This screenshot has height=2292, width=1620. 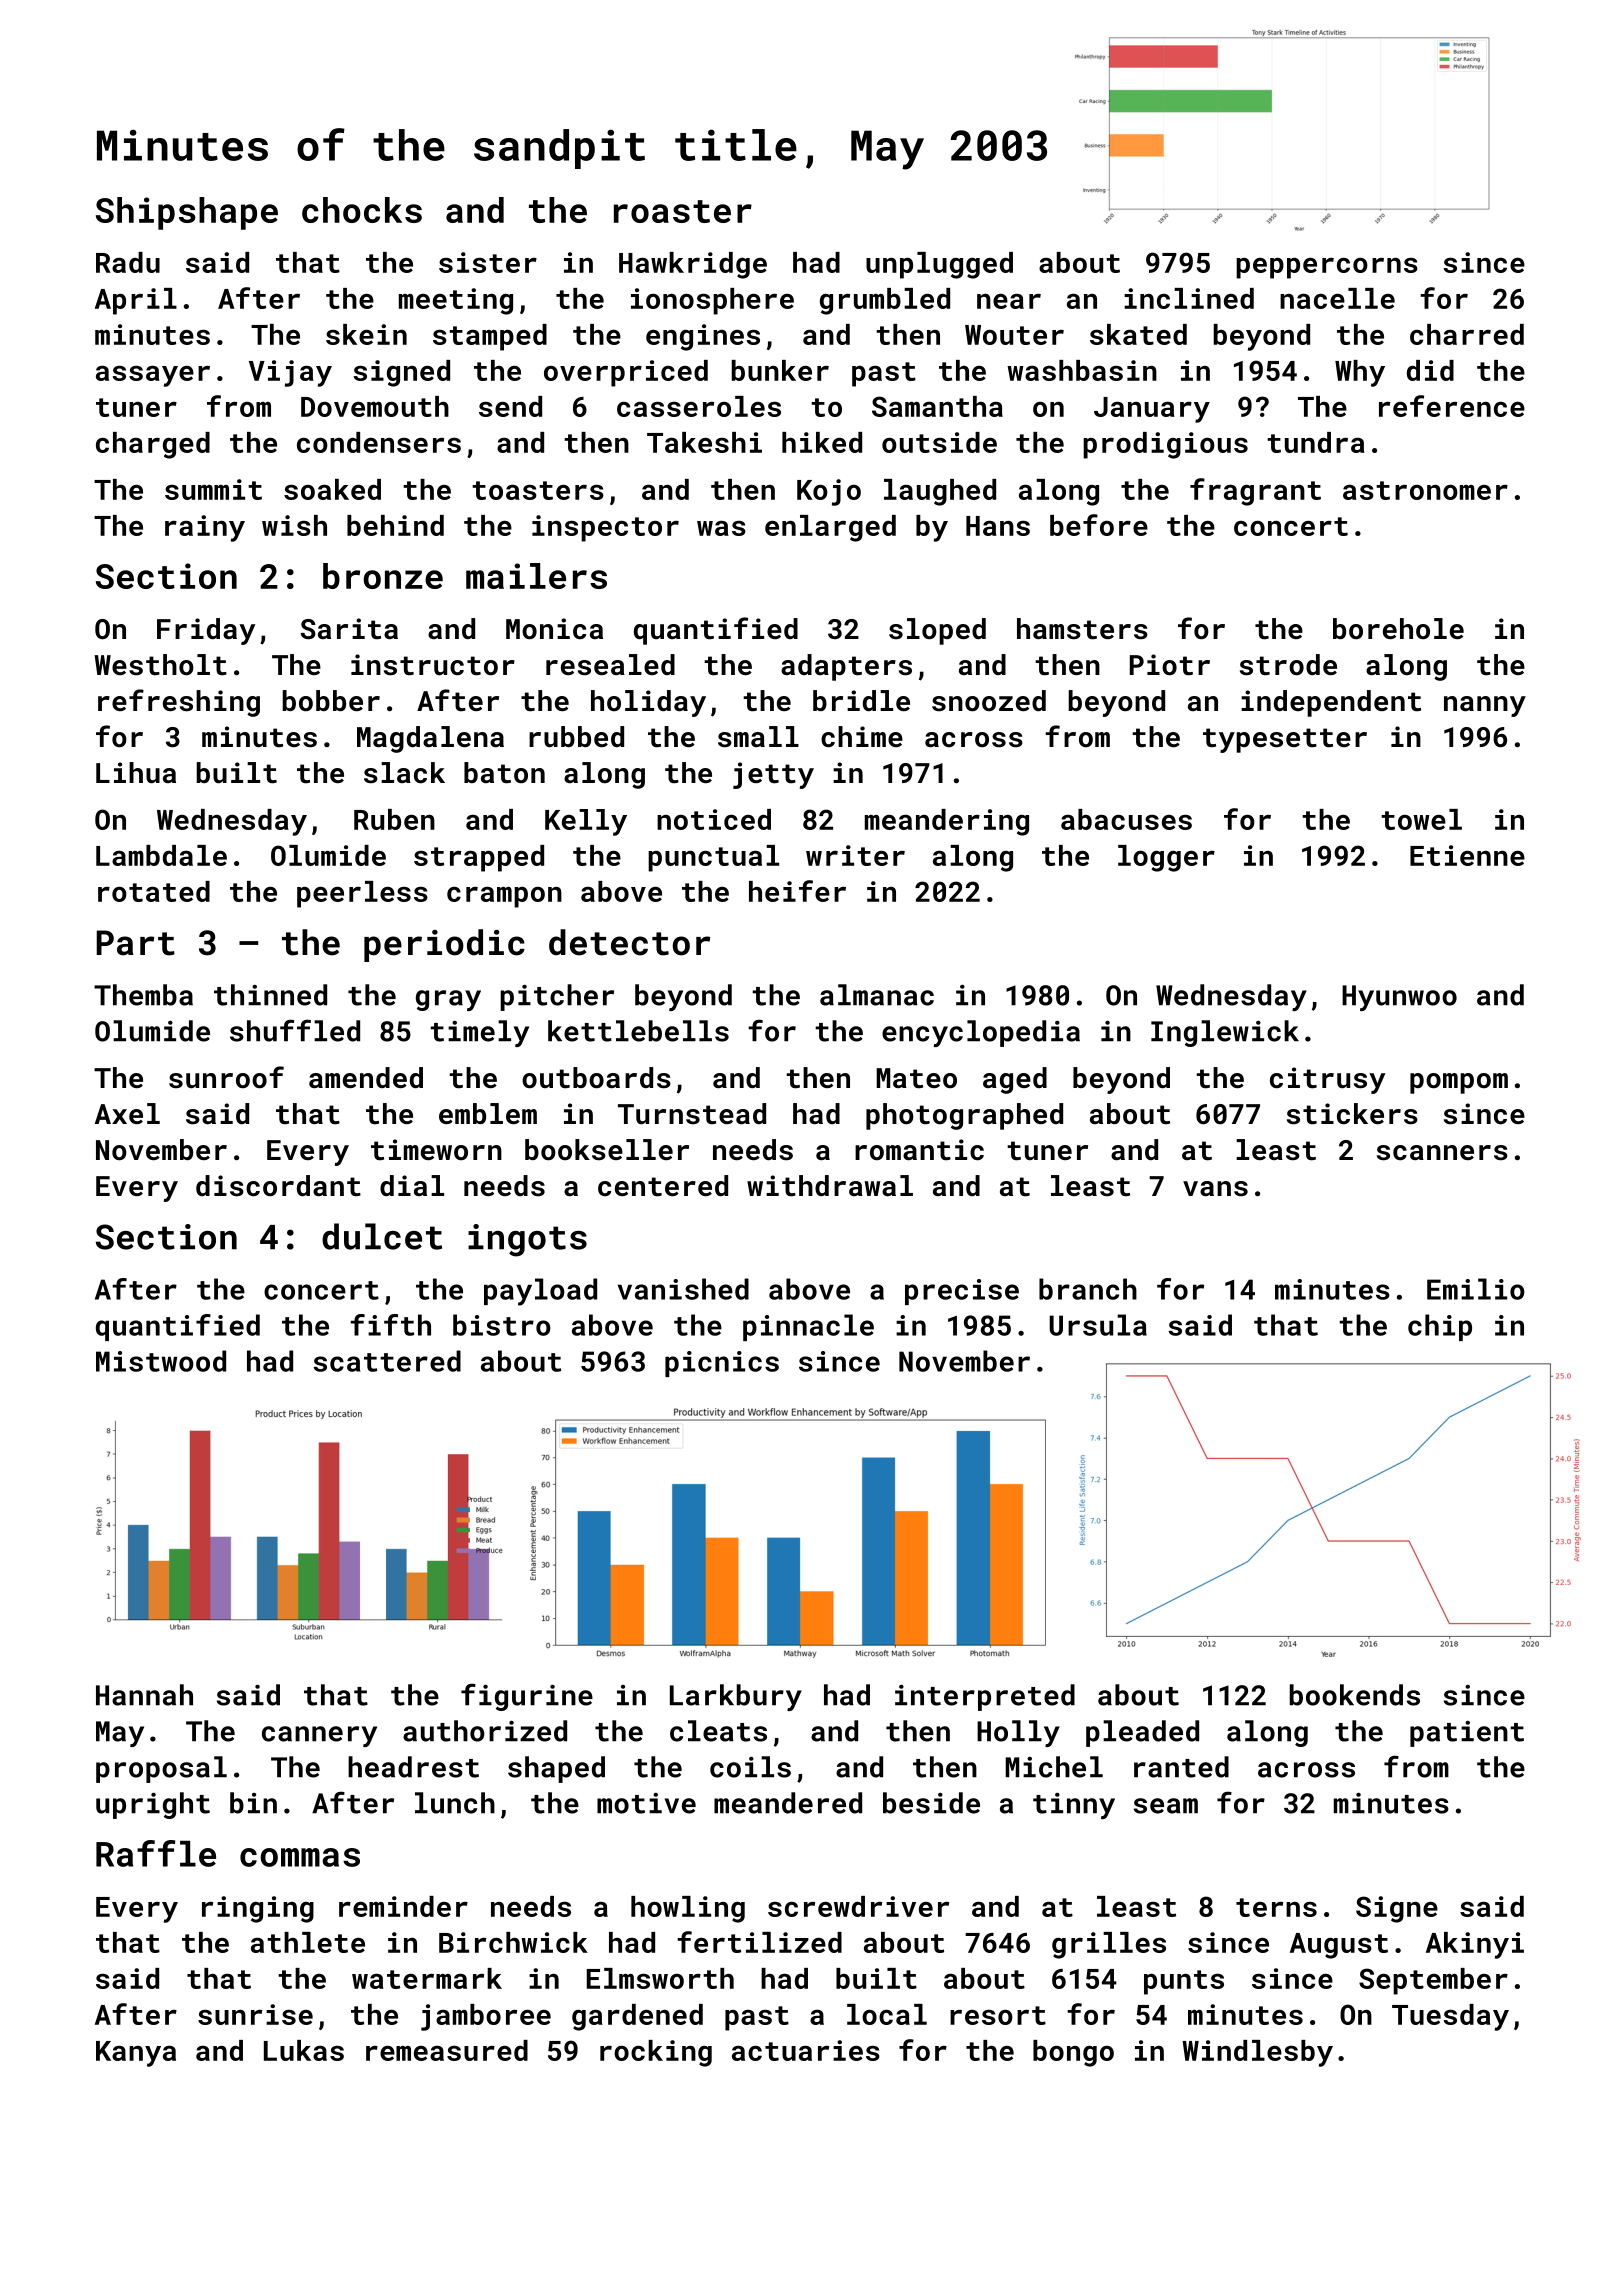 What do you see at coordinates (683, 1289) in the screenshot?
I see `vanished` at bounding box center [683, 1289].
